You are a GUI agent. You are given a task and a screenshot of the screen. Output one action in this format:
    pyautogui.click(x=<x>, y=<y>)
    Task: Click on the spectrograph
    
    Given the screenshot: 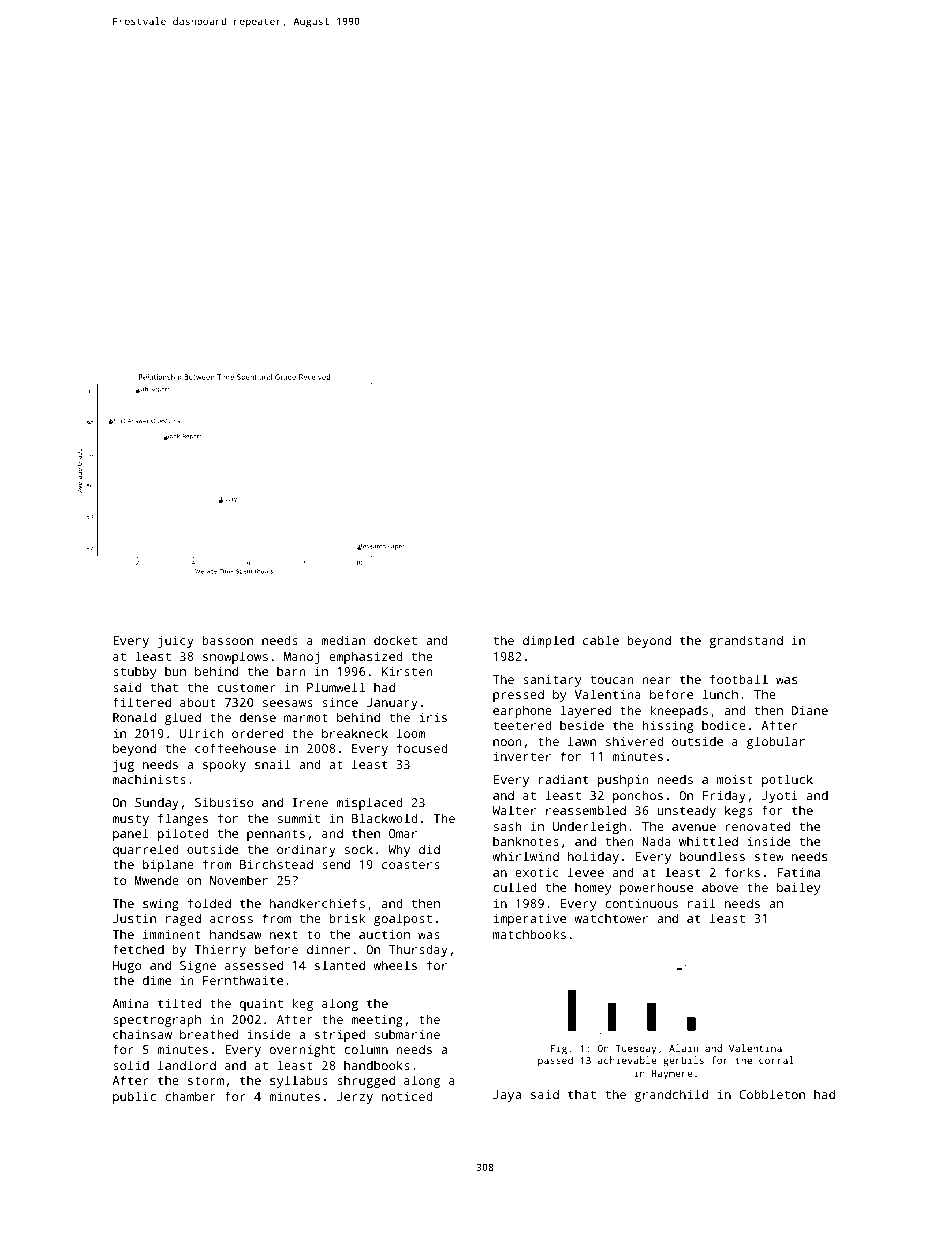 What is the action you would take?
    pyautogui.click(x=157, y=1020)
